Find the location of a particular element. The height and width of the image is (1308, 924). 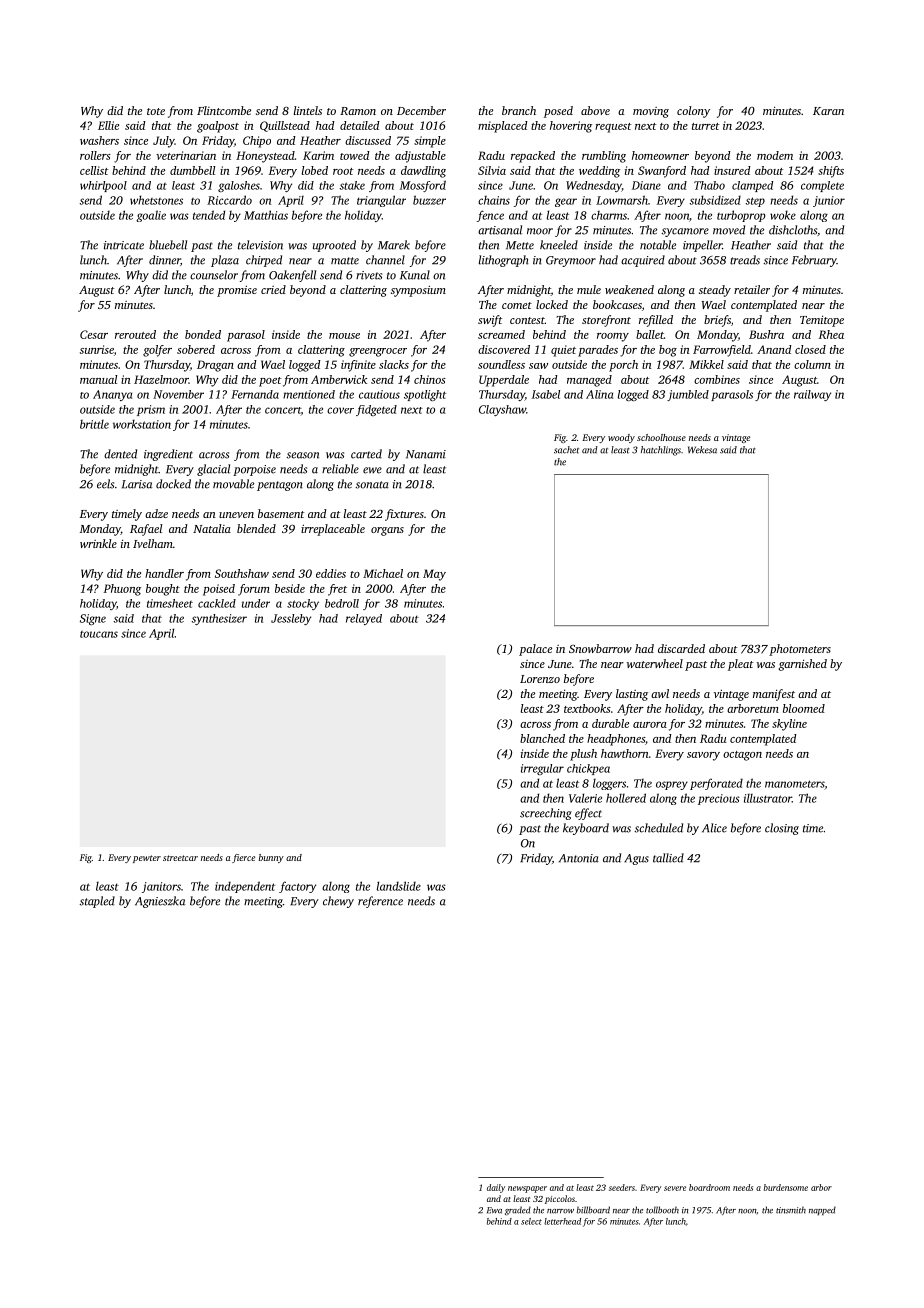

pewter is located at coordinates (147, 859).
